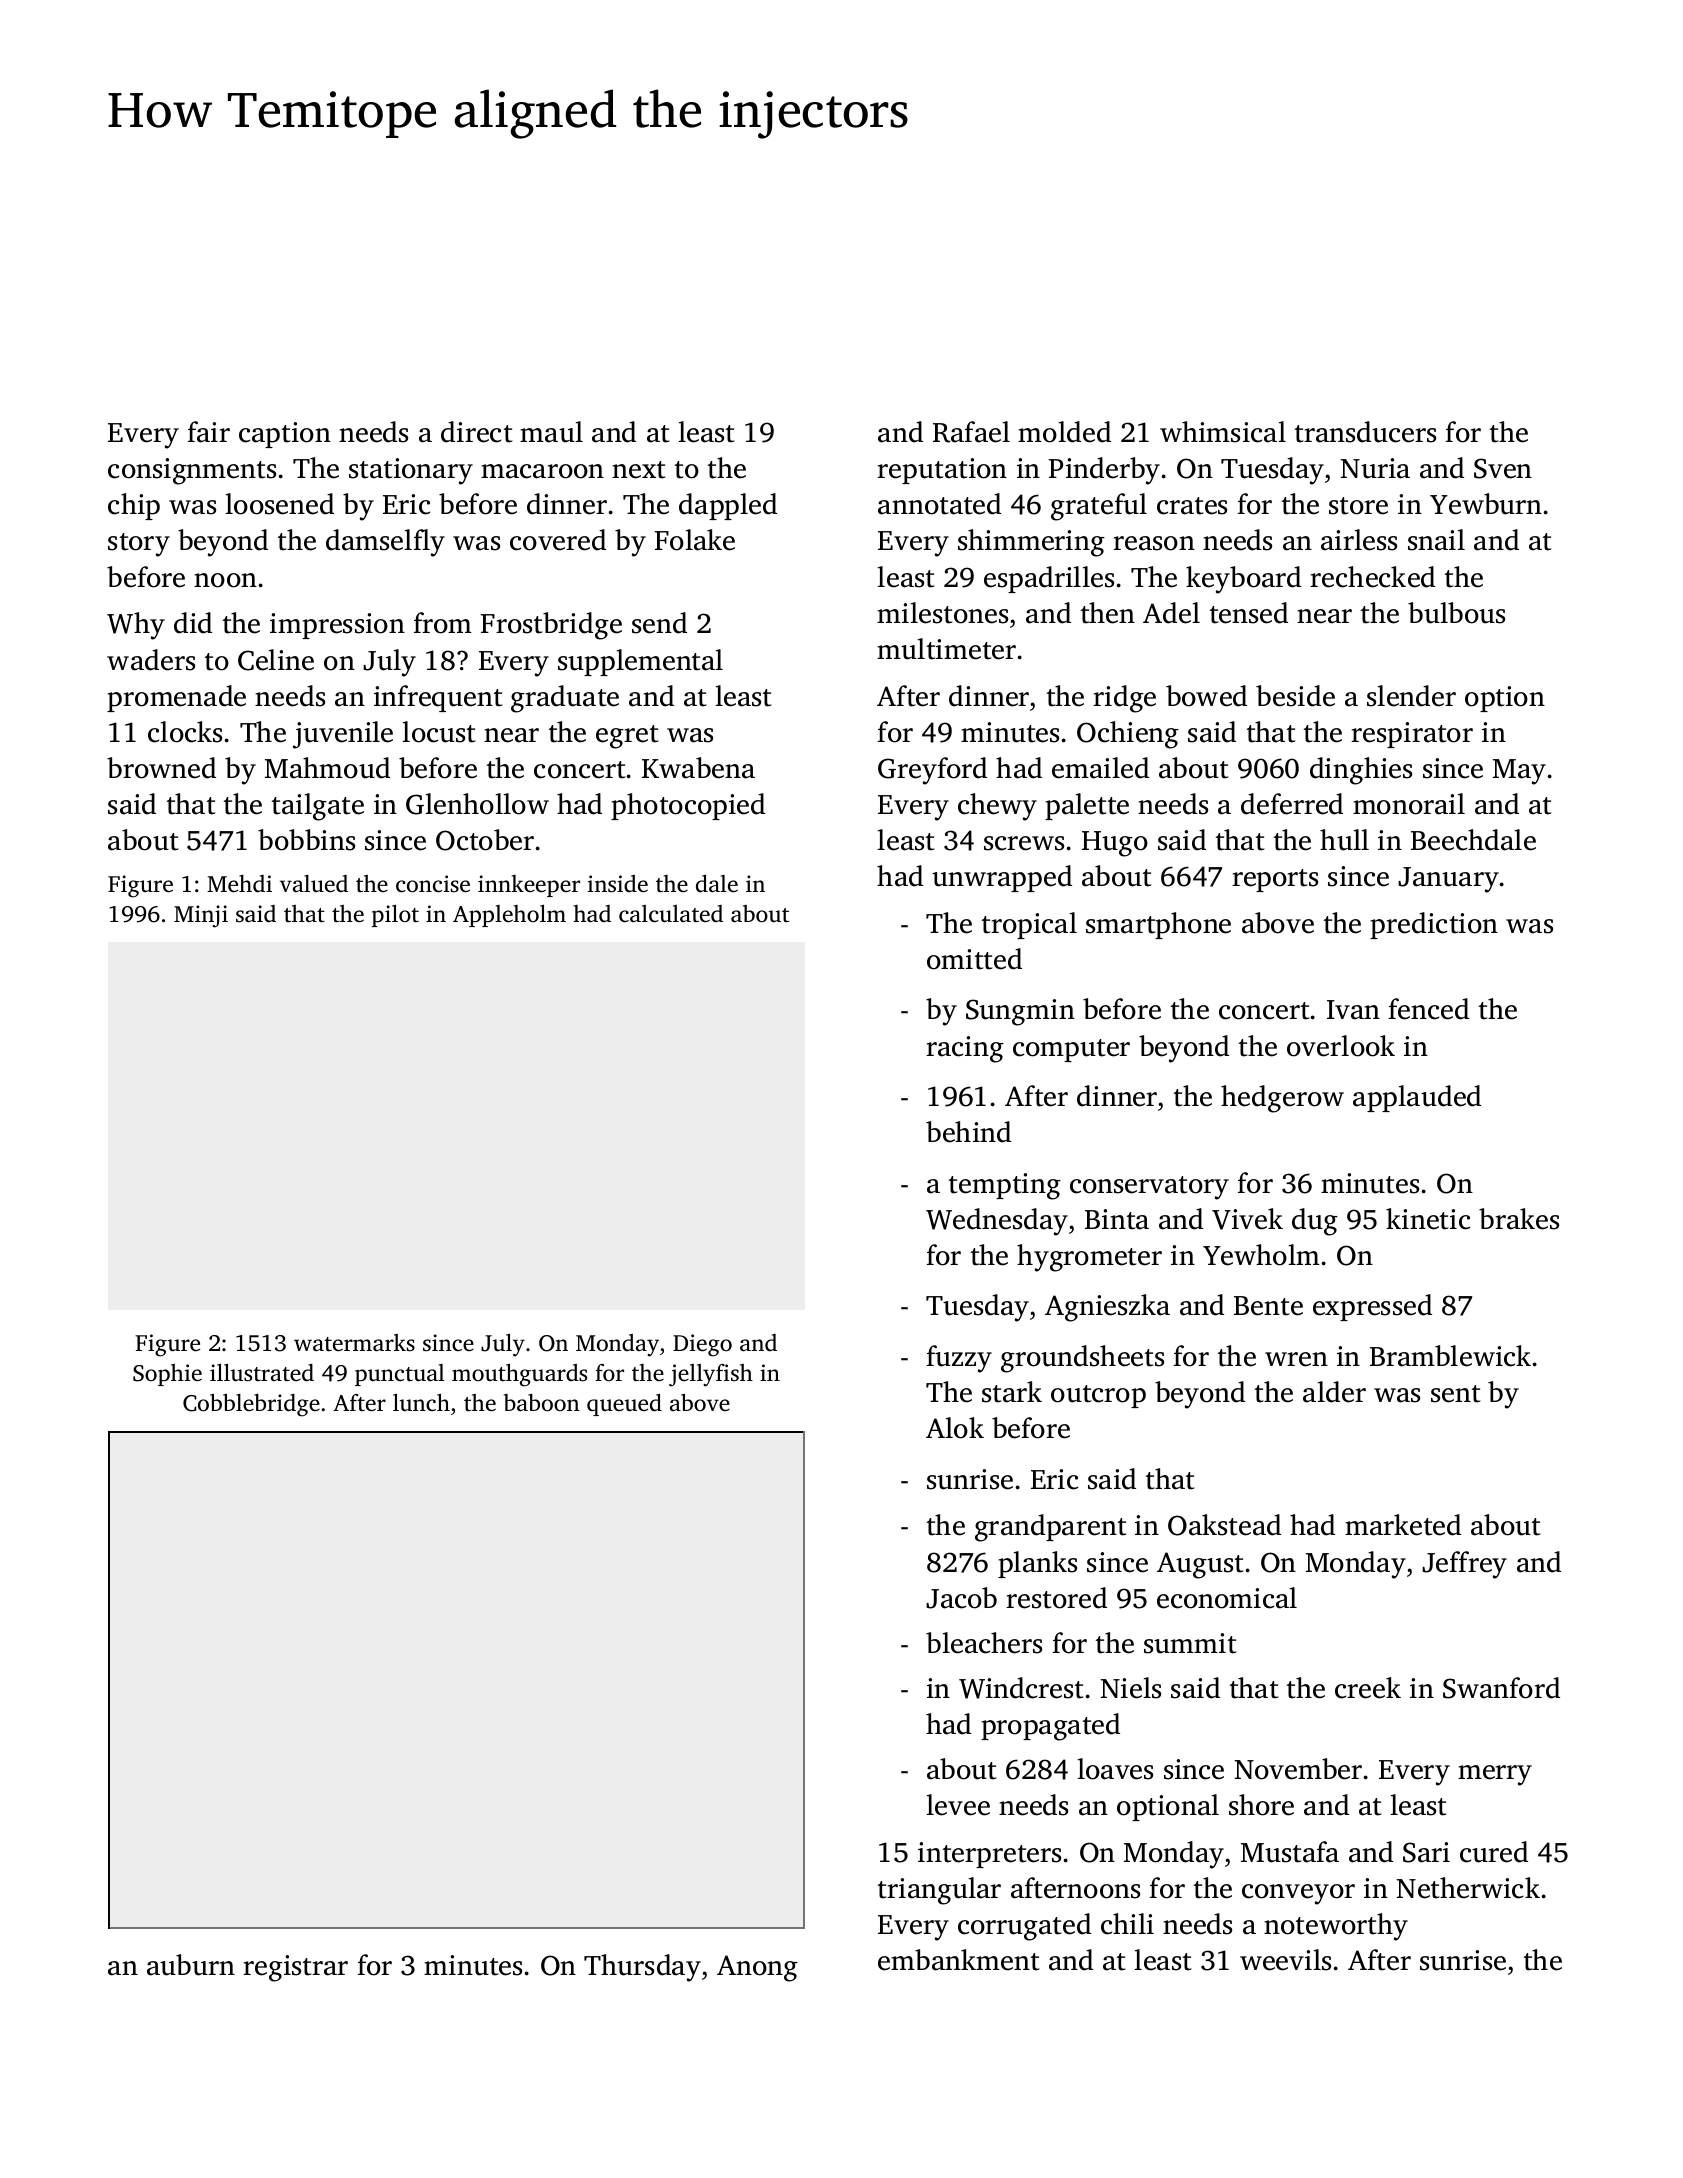  Describe the element at coordinates (201, 916) in the screenshot. I see `Minji` at that location.
